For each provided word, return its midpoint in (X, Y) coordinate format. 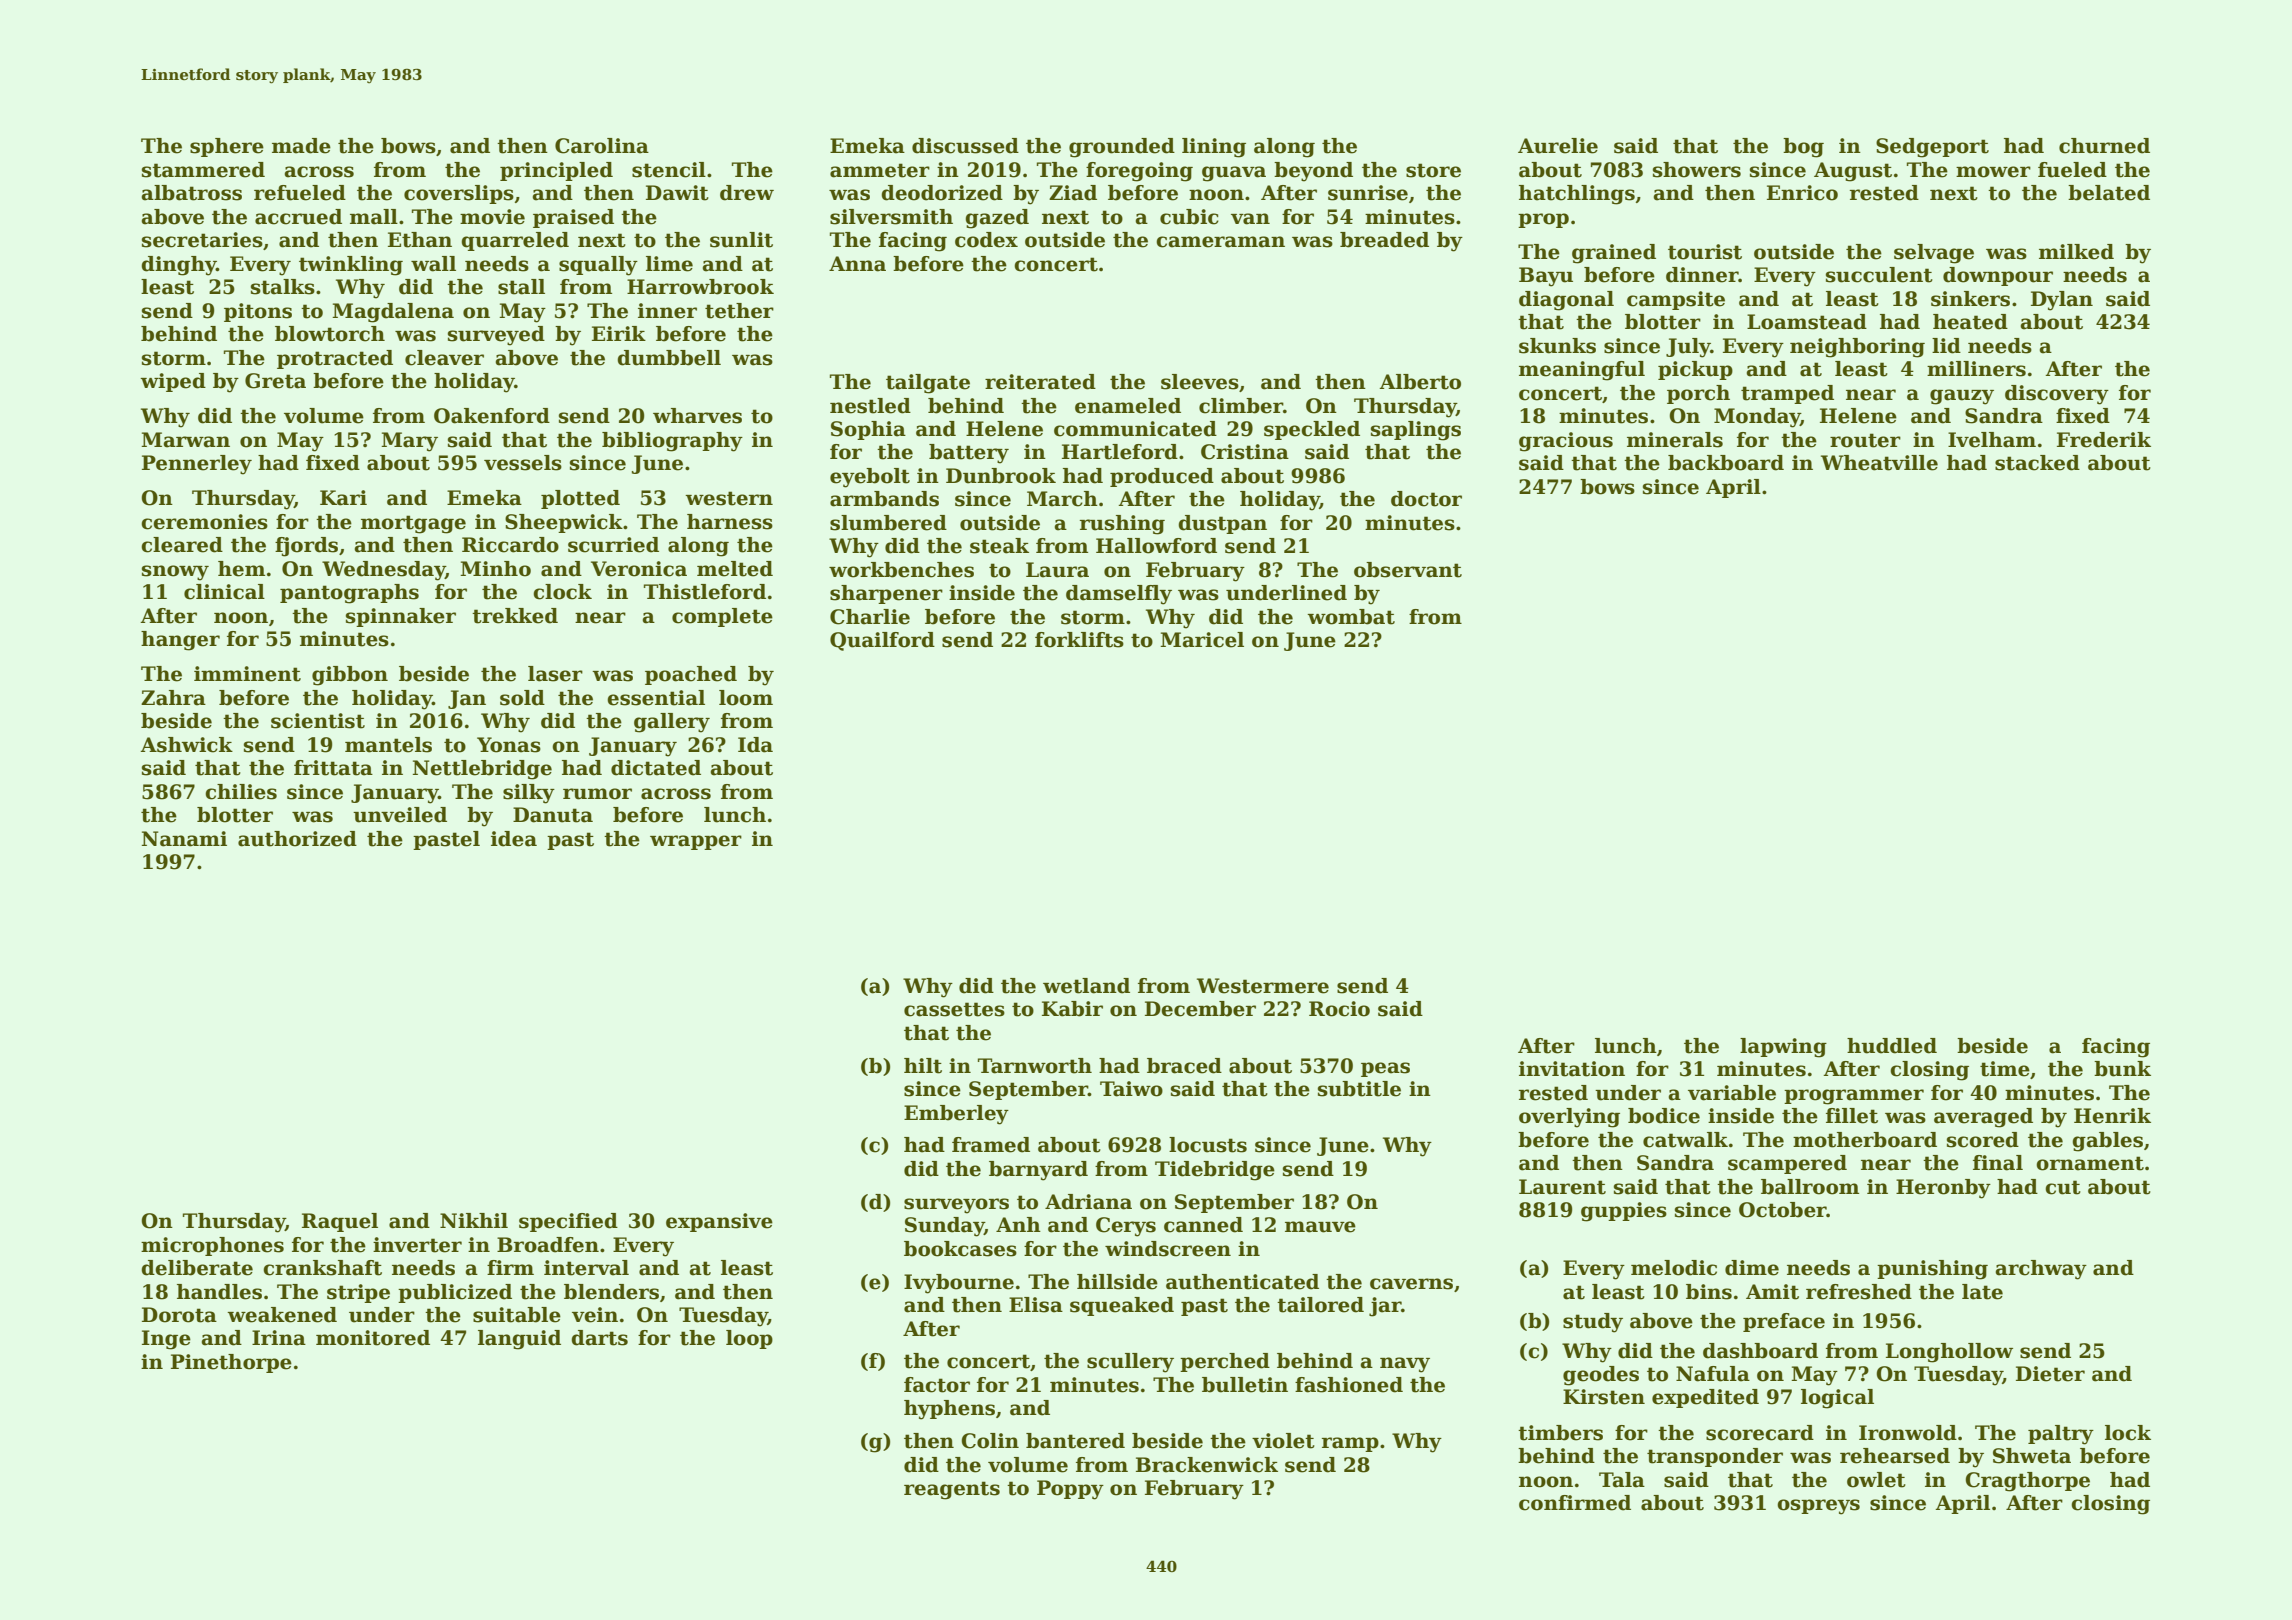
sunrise (1368, 193)
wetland (1086, 986)
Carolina (602, 146)
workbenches (901, 570)
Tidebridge (1215, 1171)
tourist (1705, 252)
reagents (952, 1490)
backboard (1726, 463)
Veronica (639, 569)
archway (2041, 1270)
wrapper (696, 842)
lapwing (1783, 1048)
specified (568, 1222)
